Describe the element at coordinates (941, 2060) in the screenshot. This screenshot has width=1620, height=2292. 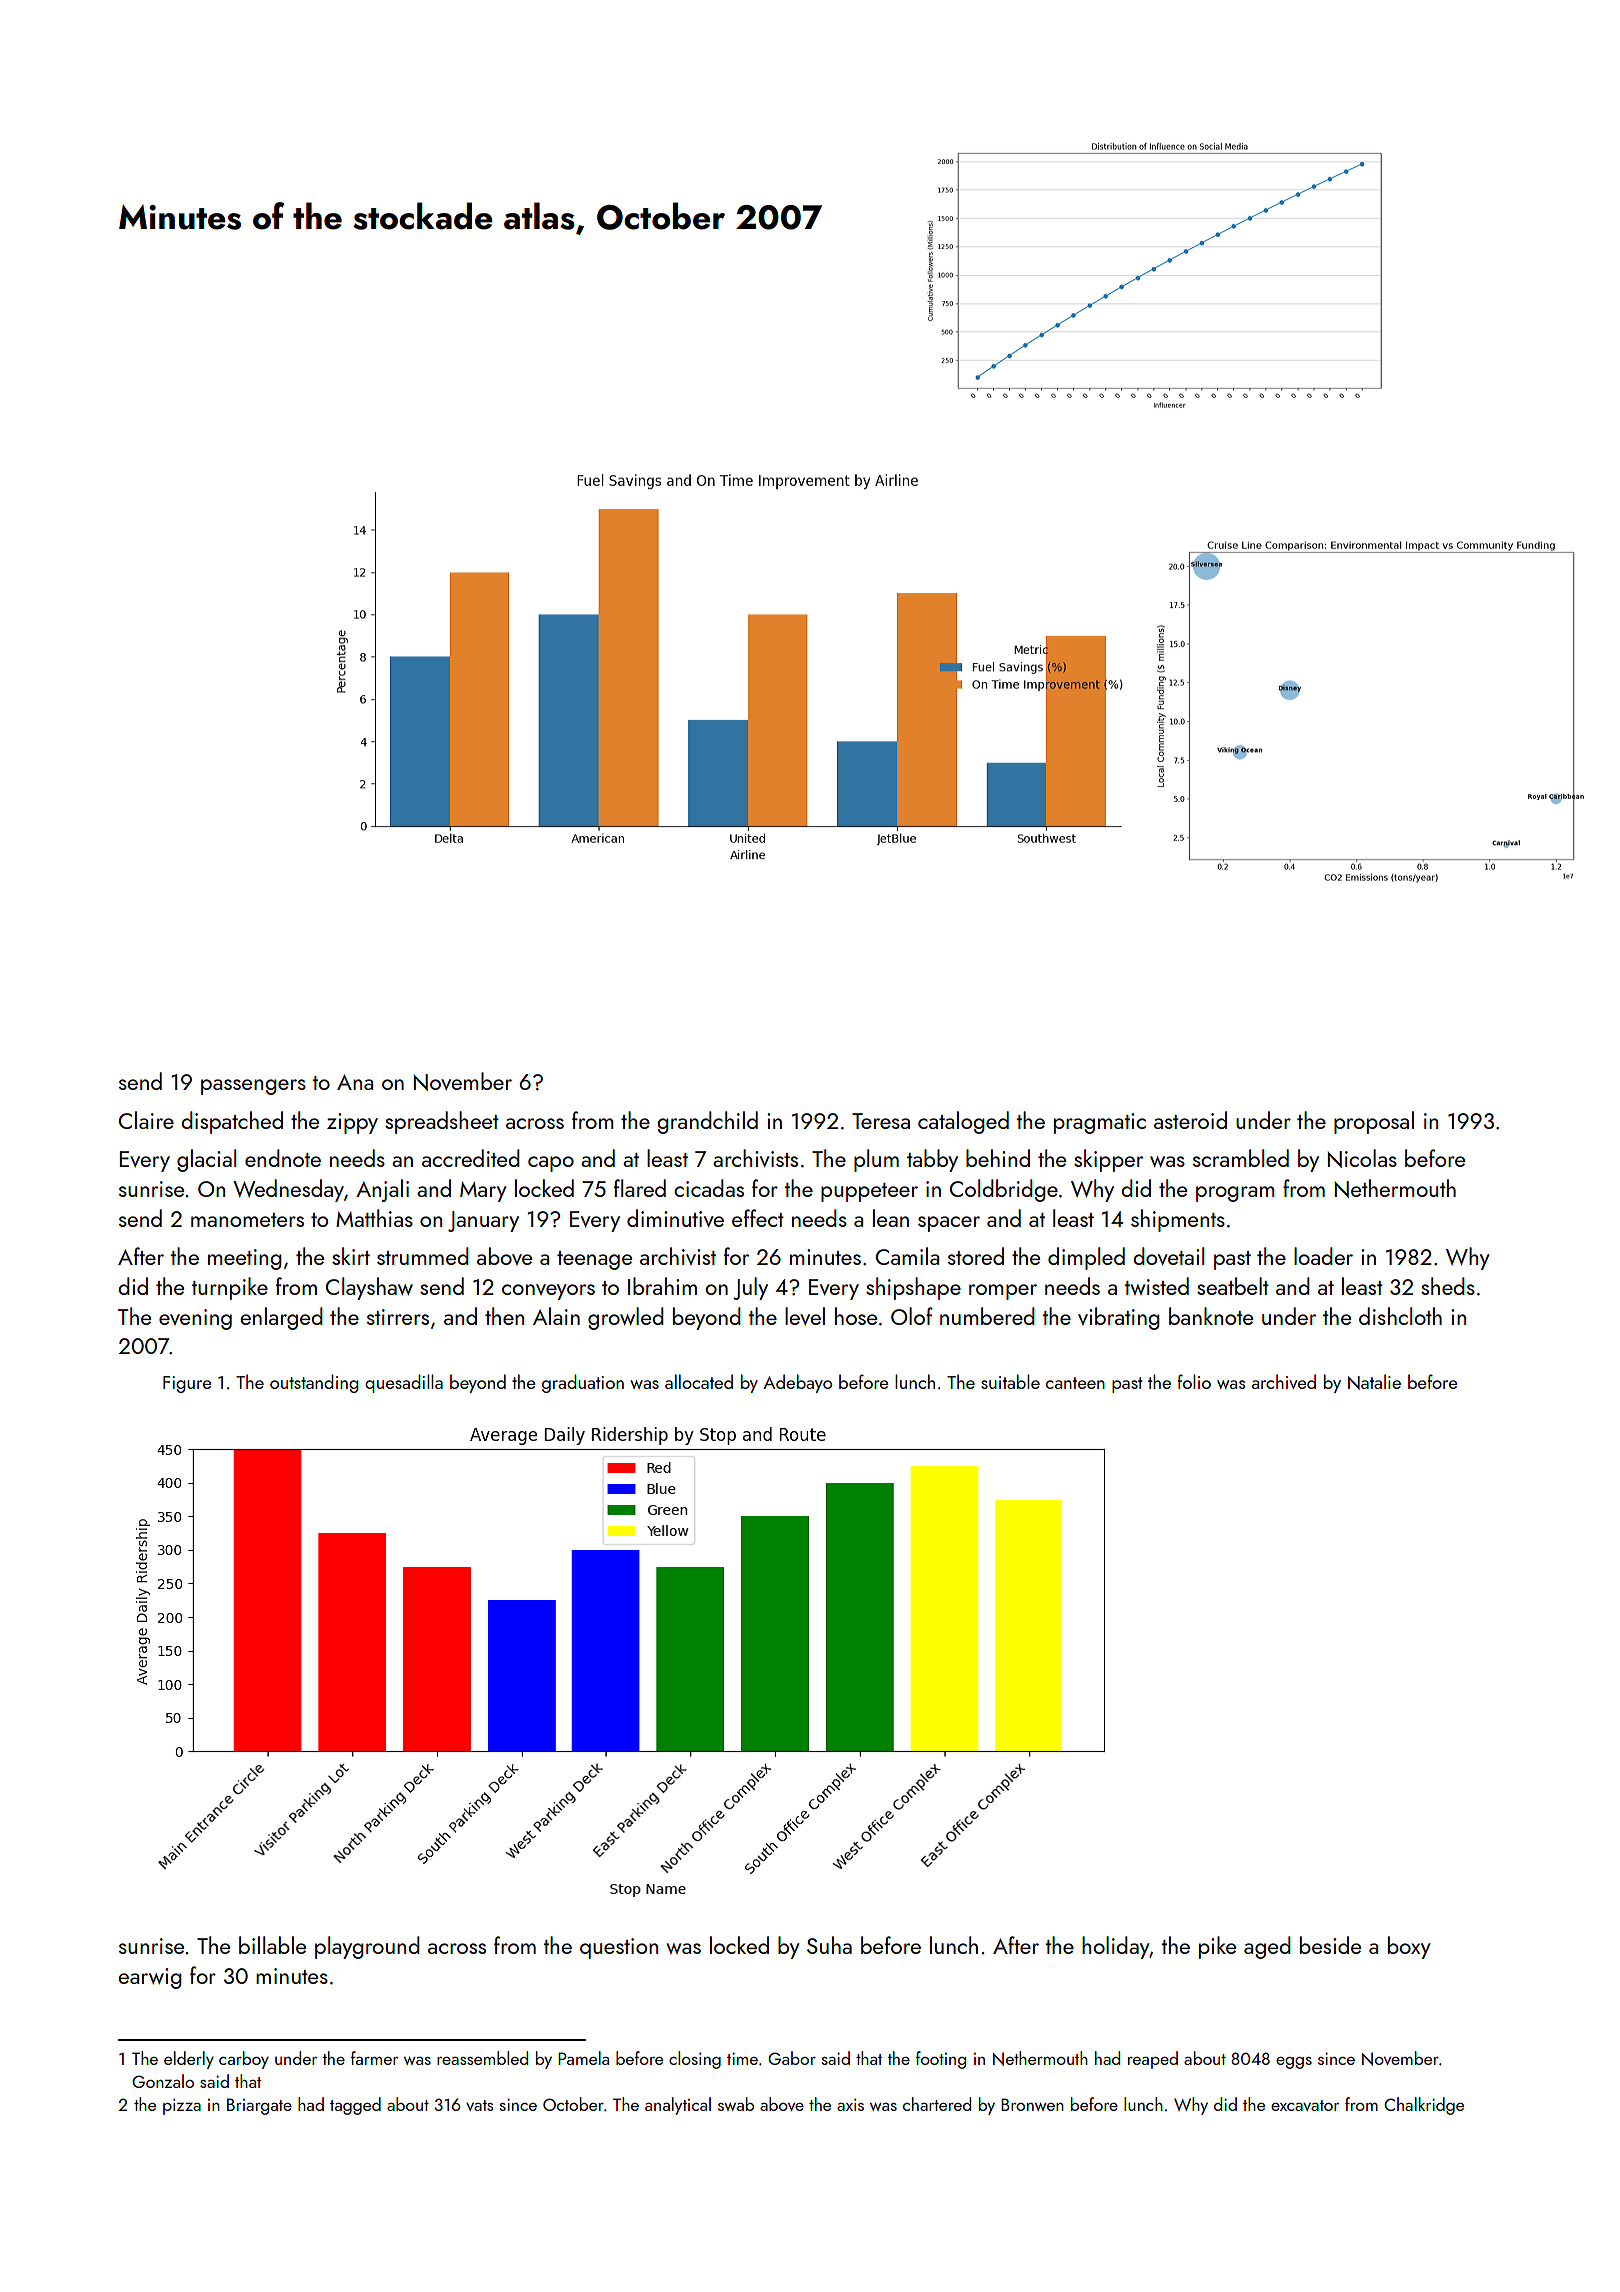
I see `footing` at that location.
